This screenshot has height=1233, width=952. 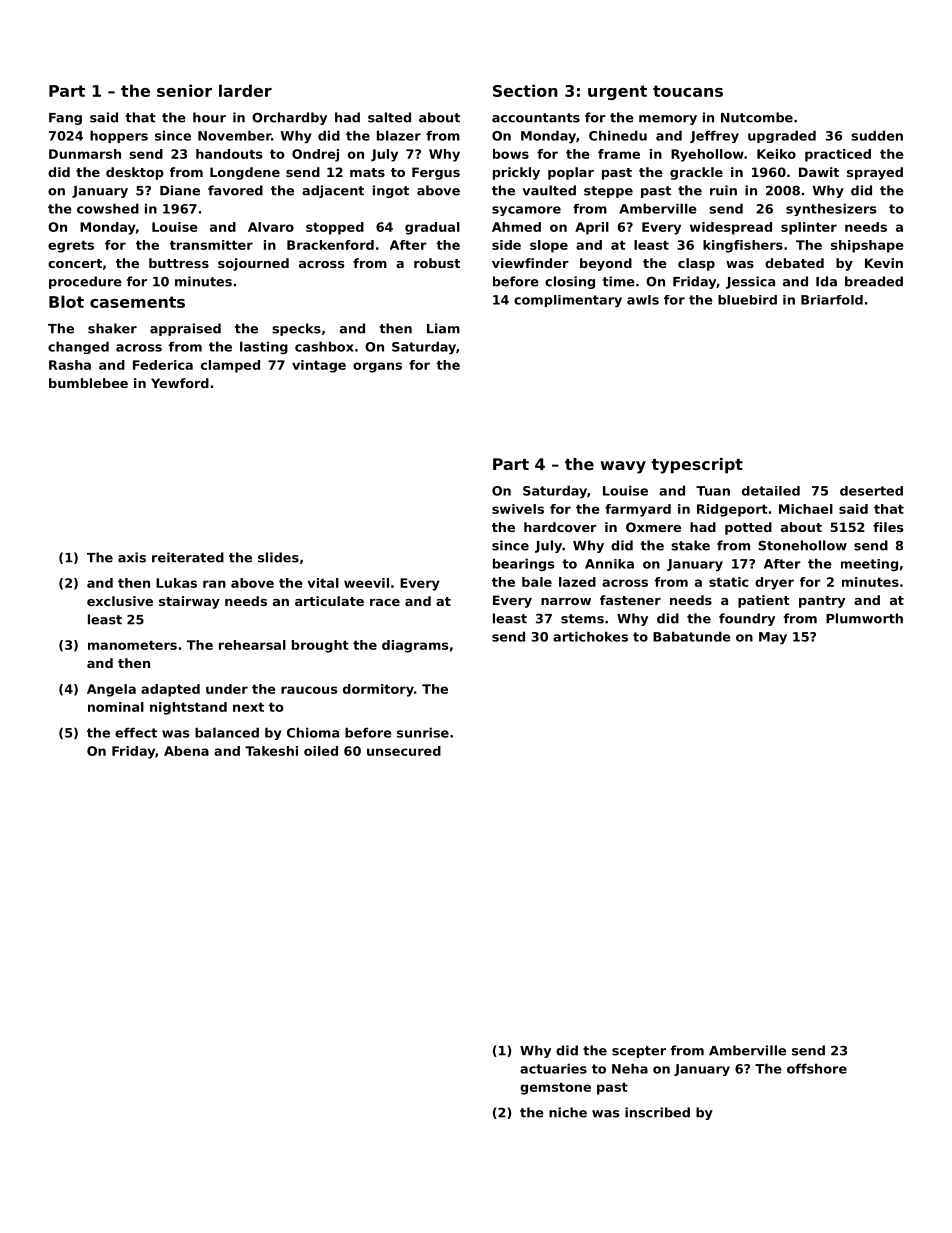 I want to click on Lukas, so click(x=176, y=583).
